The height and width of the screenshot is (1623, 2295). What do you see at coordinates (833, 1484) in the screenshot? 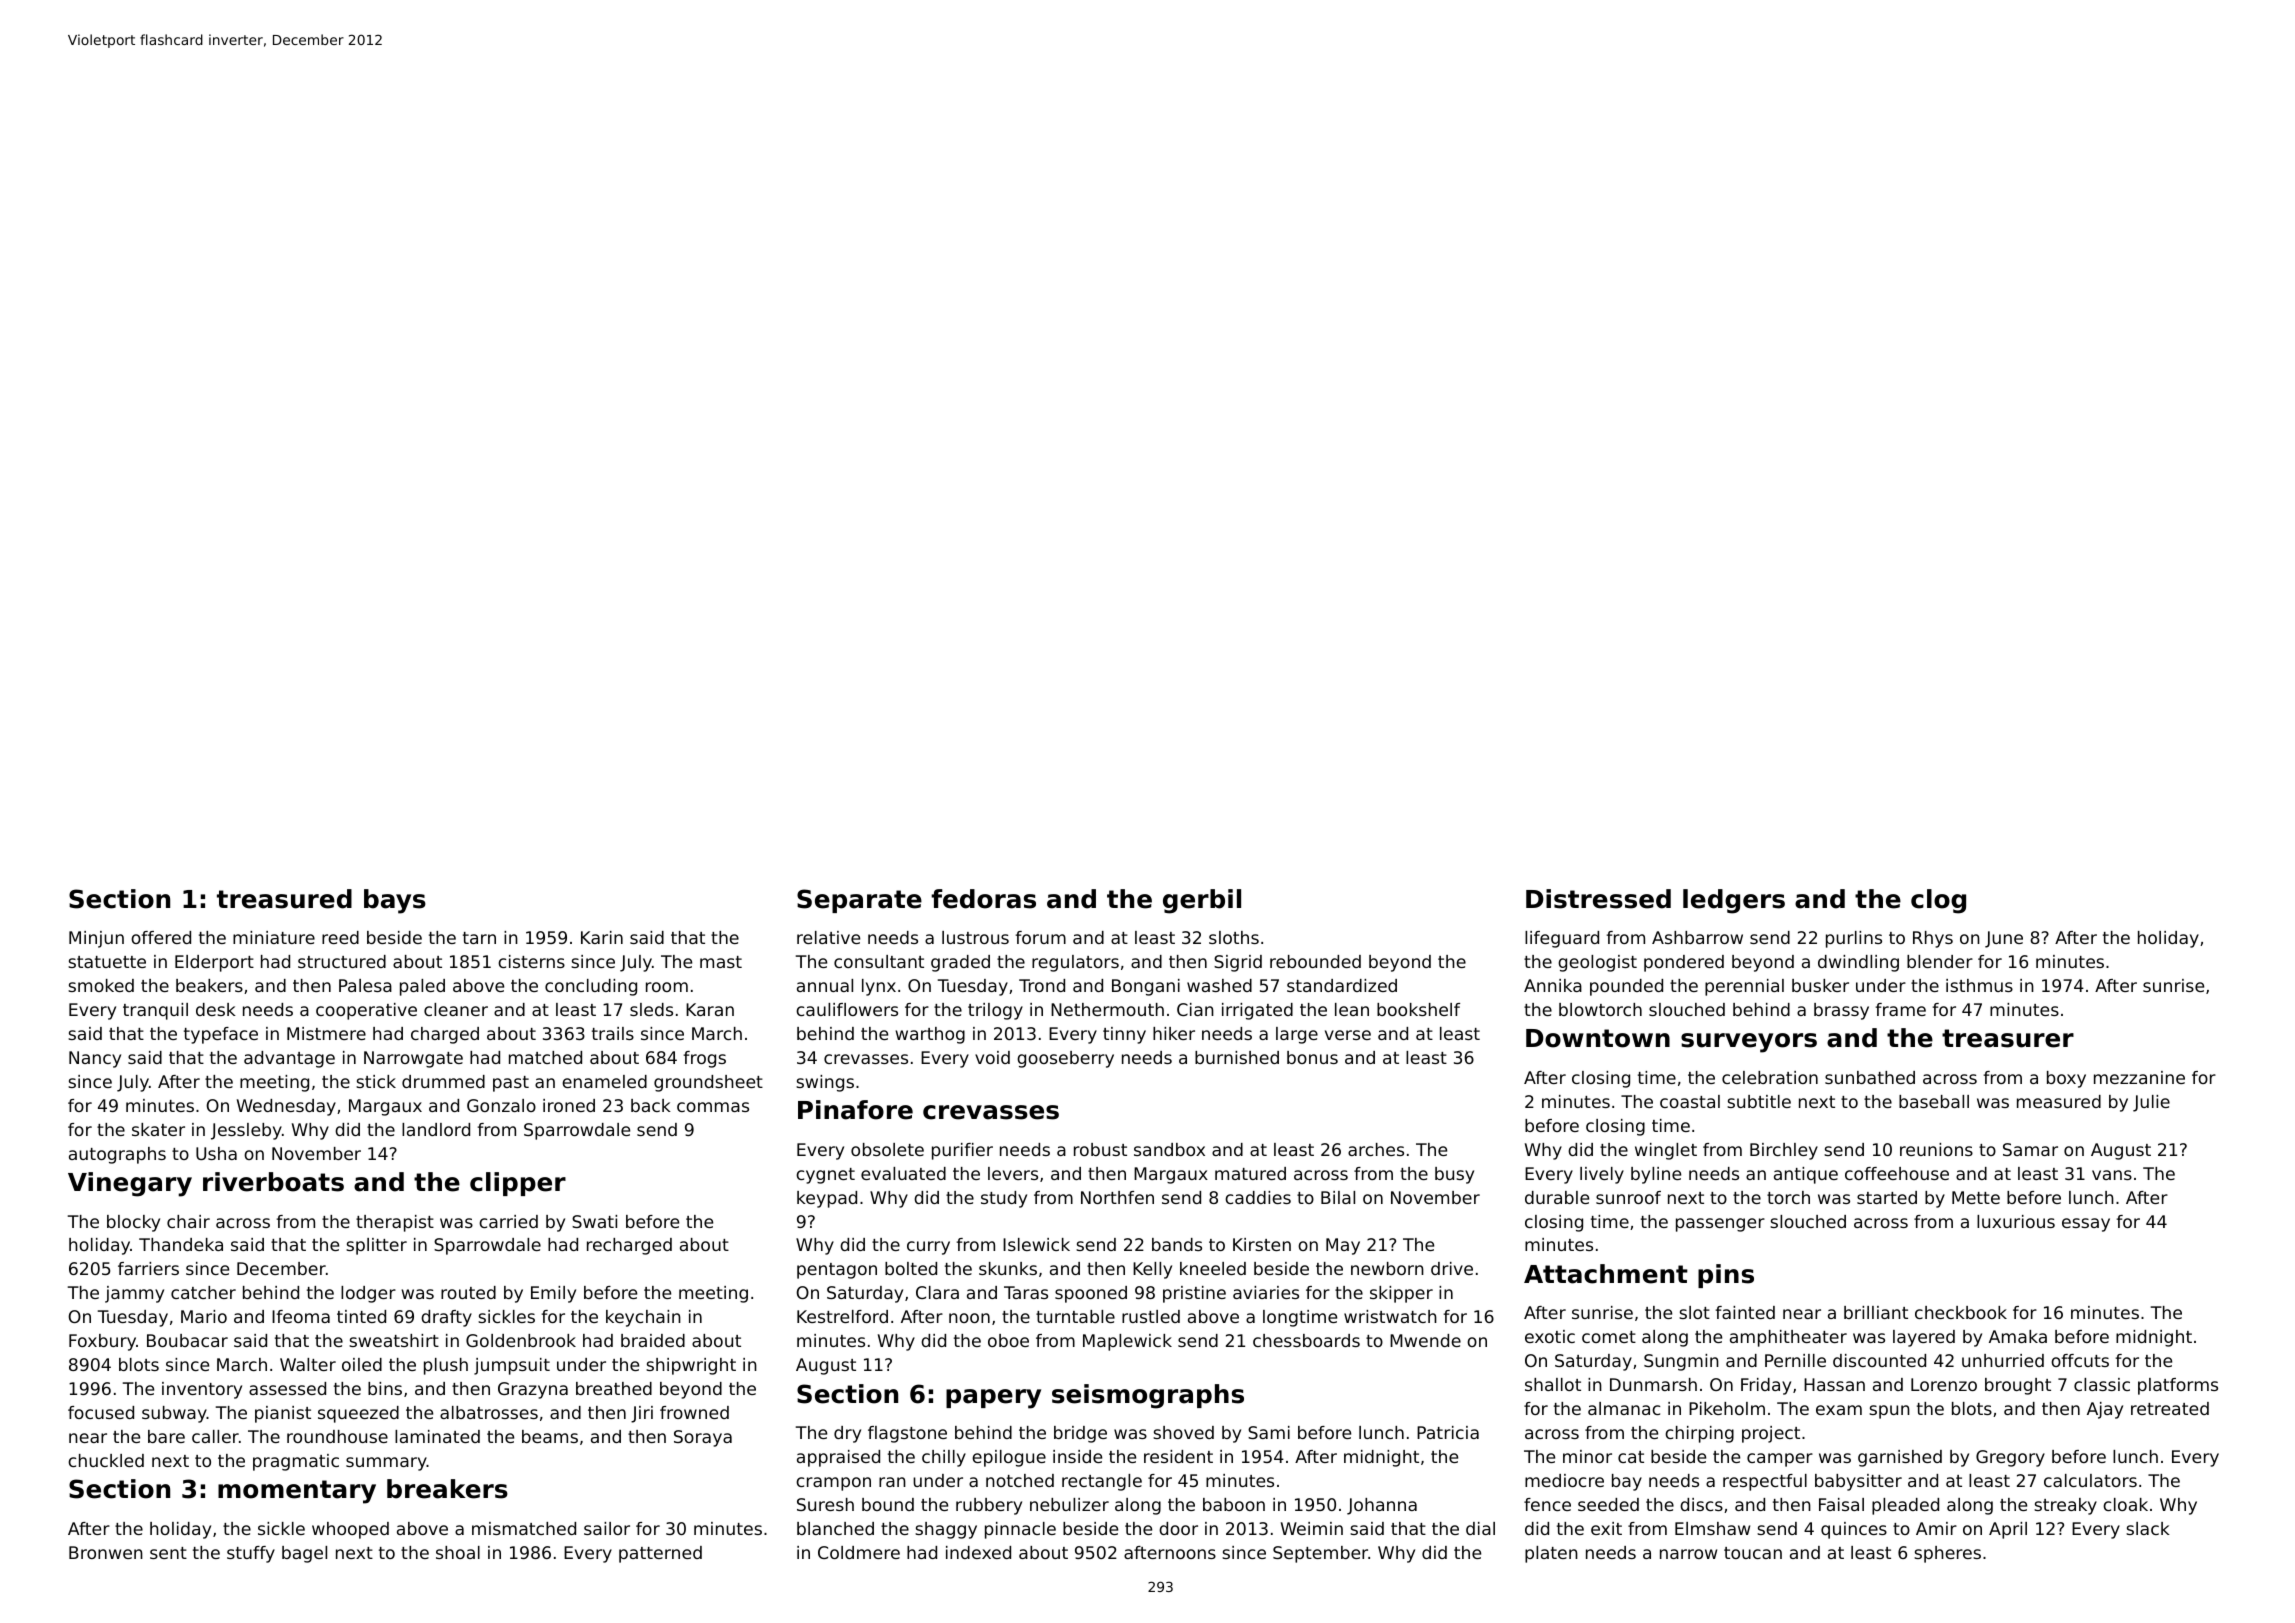
I see `crampon` at bounding box center [833, 1484].
